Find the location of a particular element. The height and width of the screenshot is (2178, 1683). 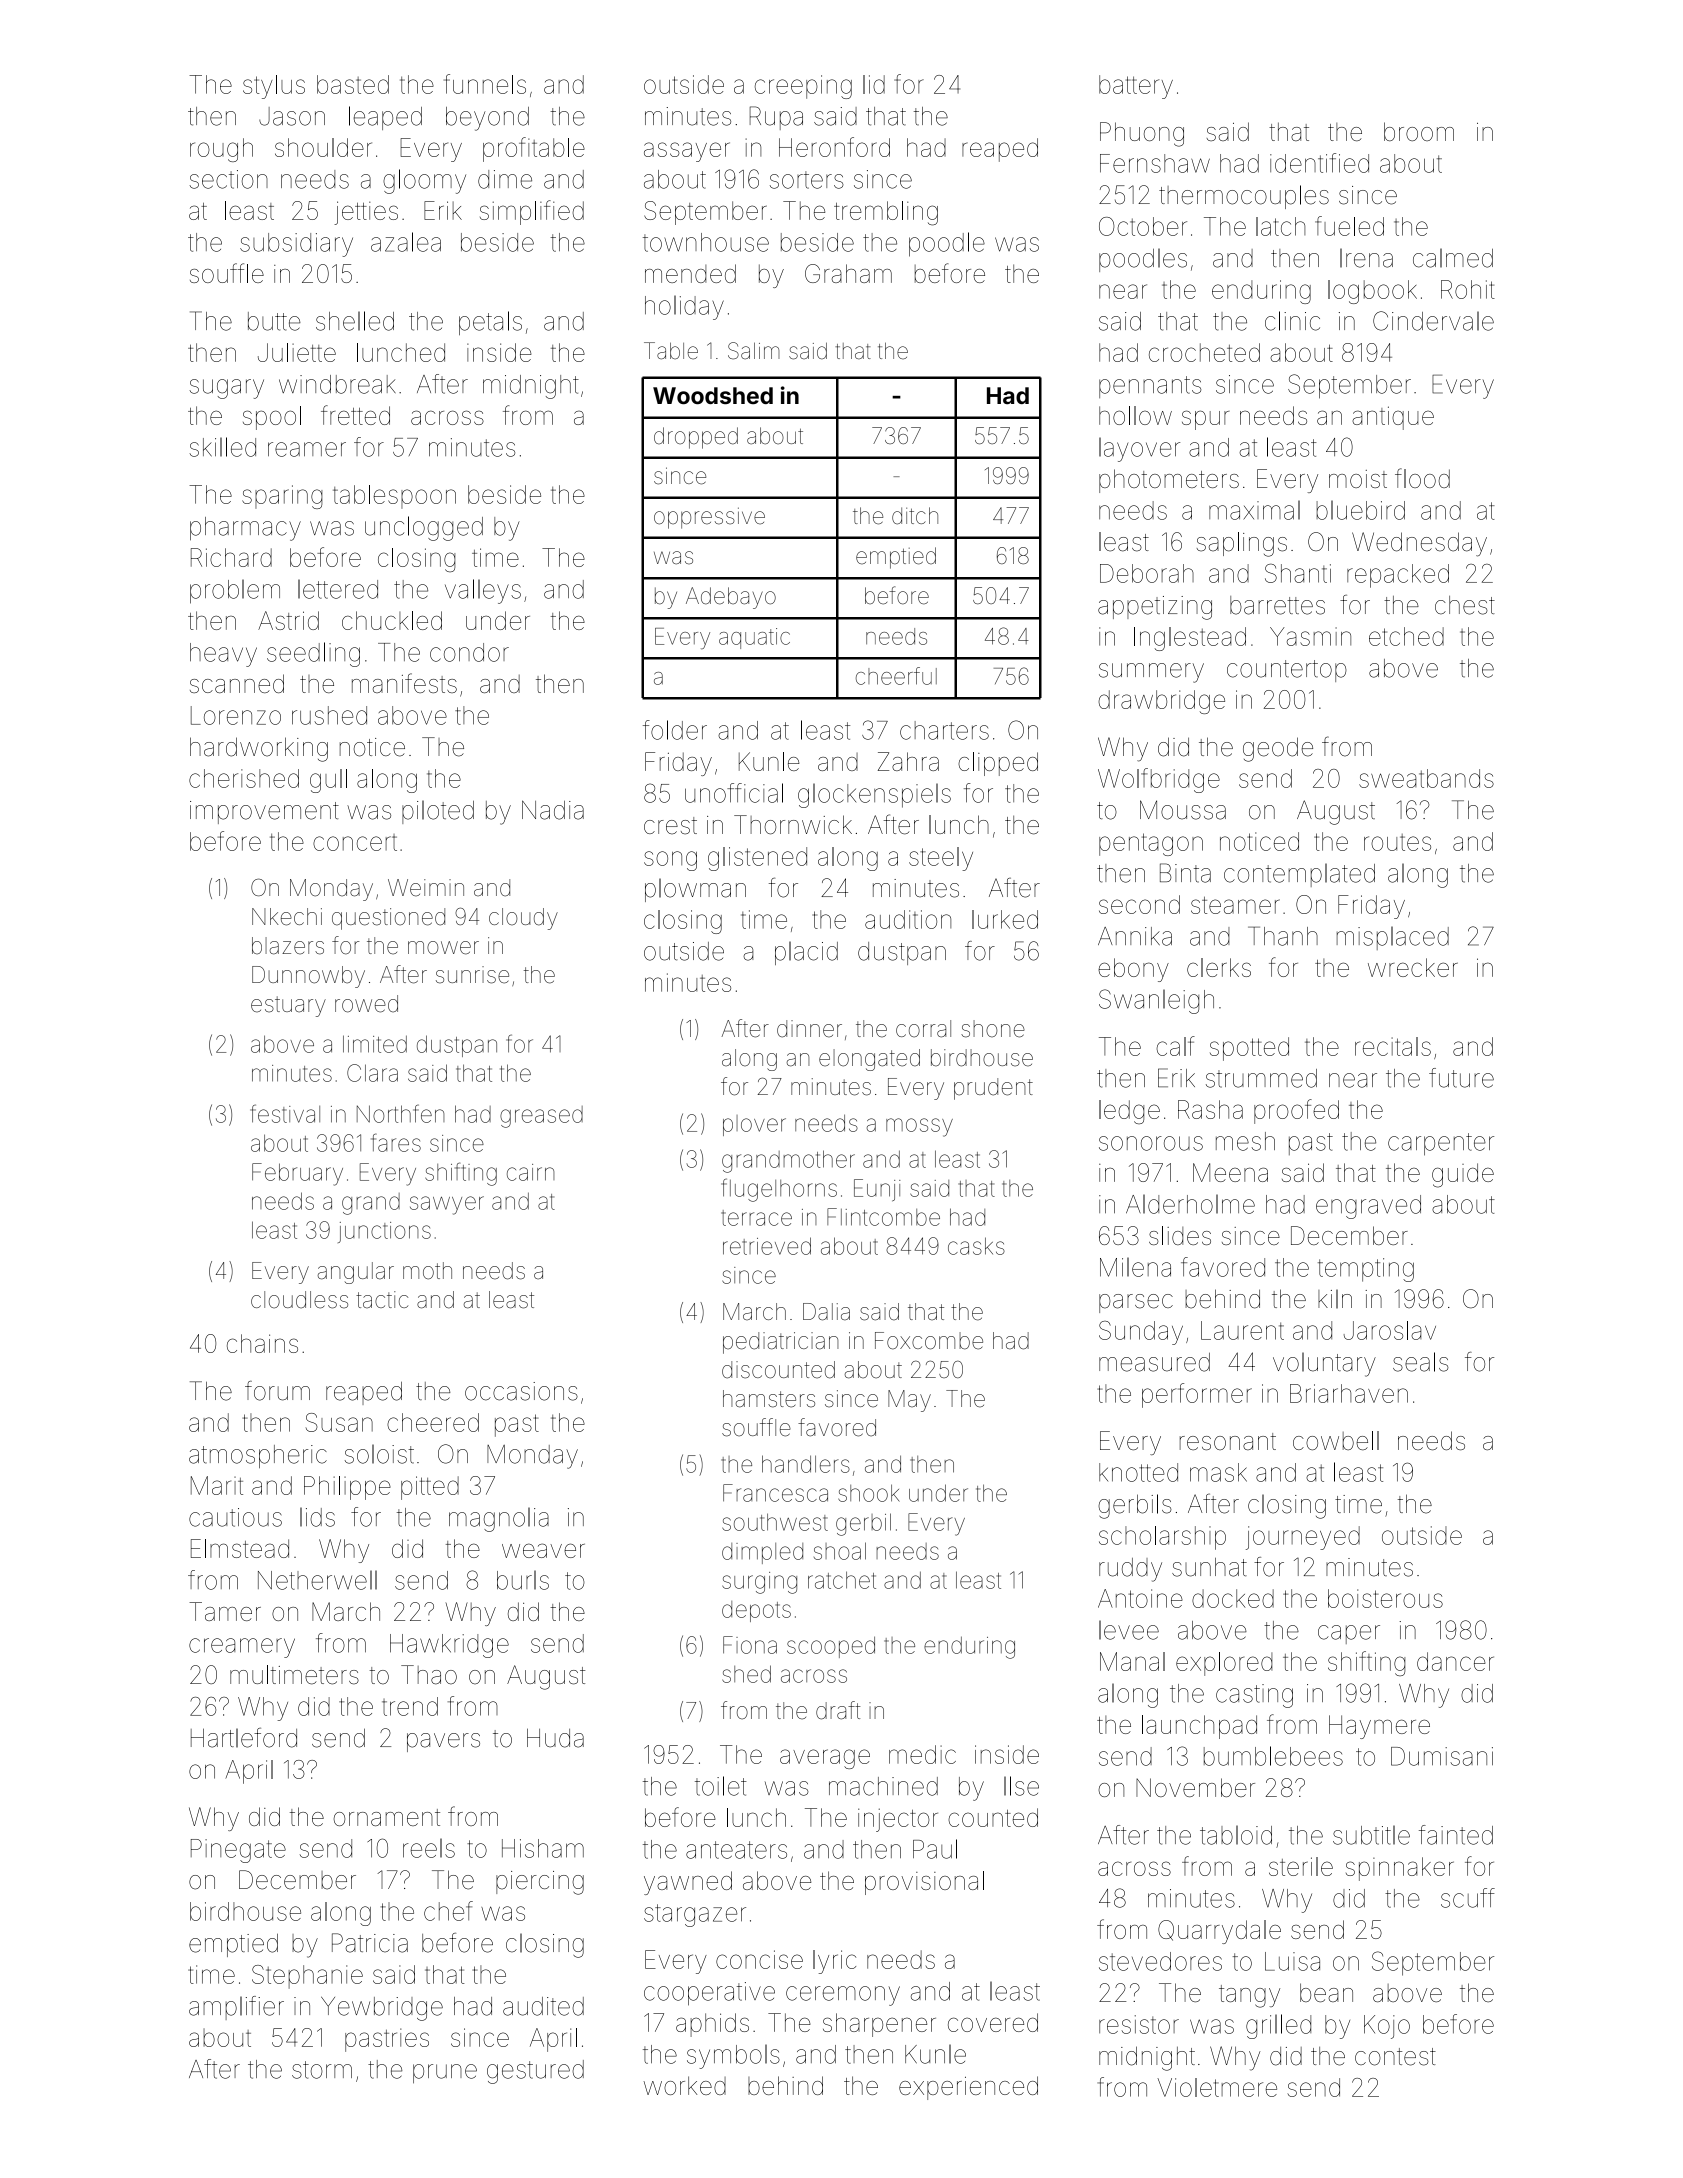

Binta is located at coordinates (1185, 873).
